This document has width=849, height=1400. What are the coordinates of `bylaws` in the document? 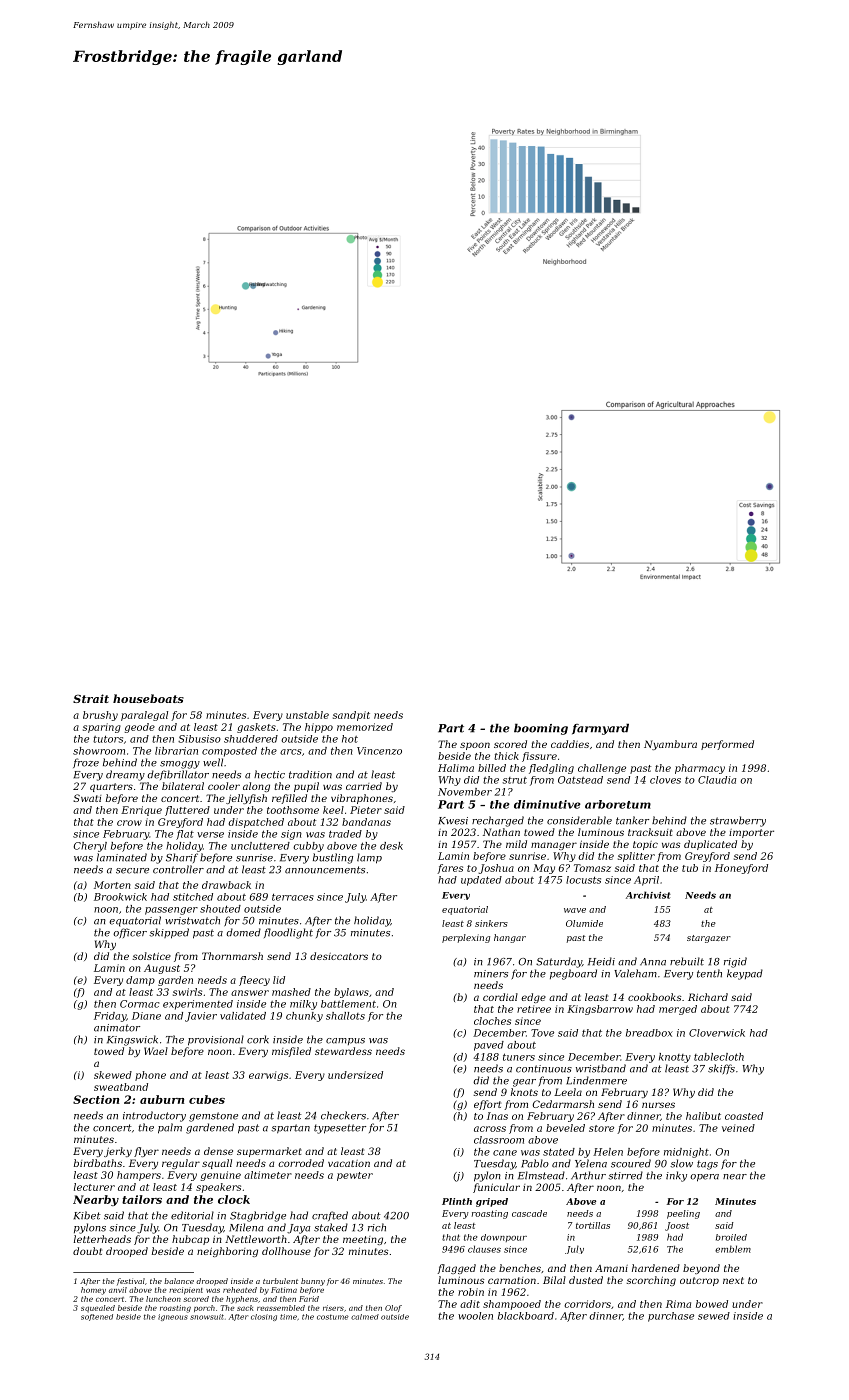 It's located at (351, 993).
